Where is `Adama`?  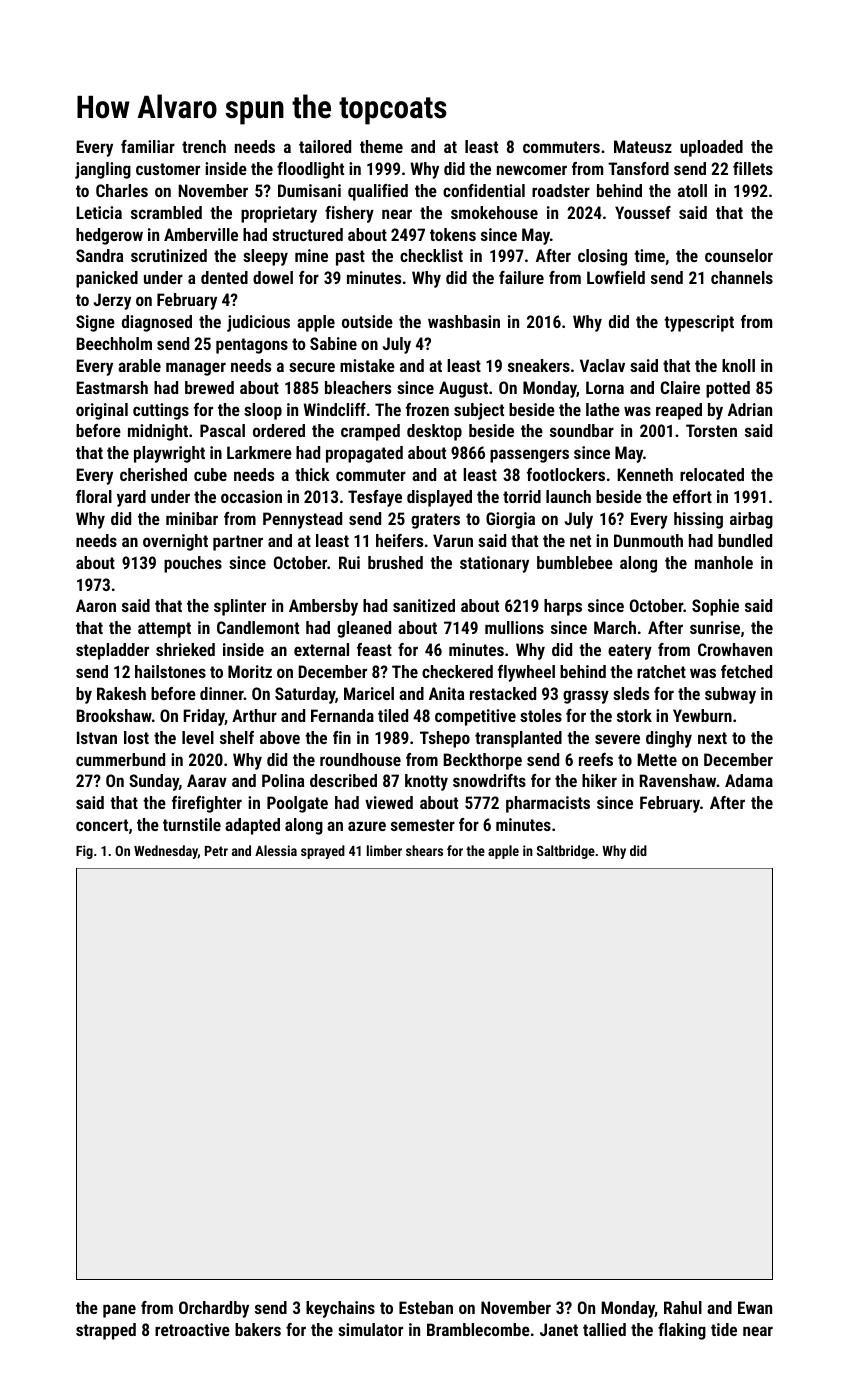 Adama is located at coordinates (749, 780).
